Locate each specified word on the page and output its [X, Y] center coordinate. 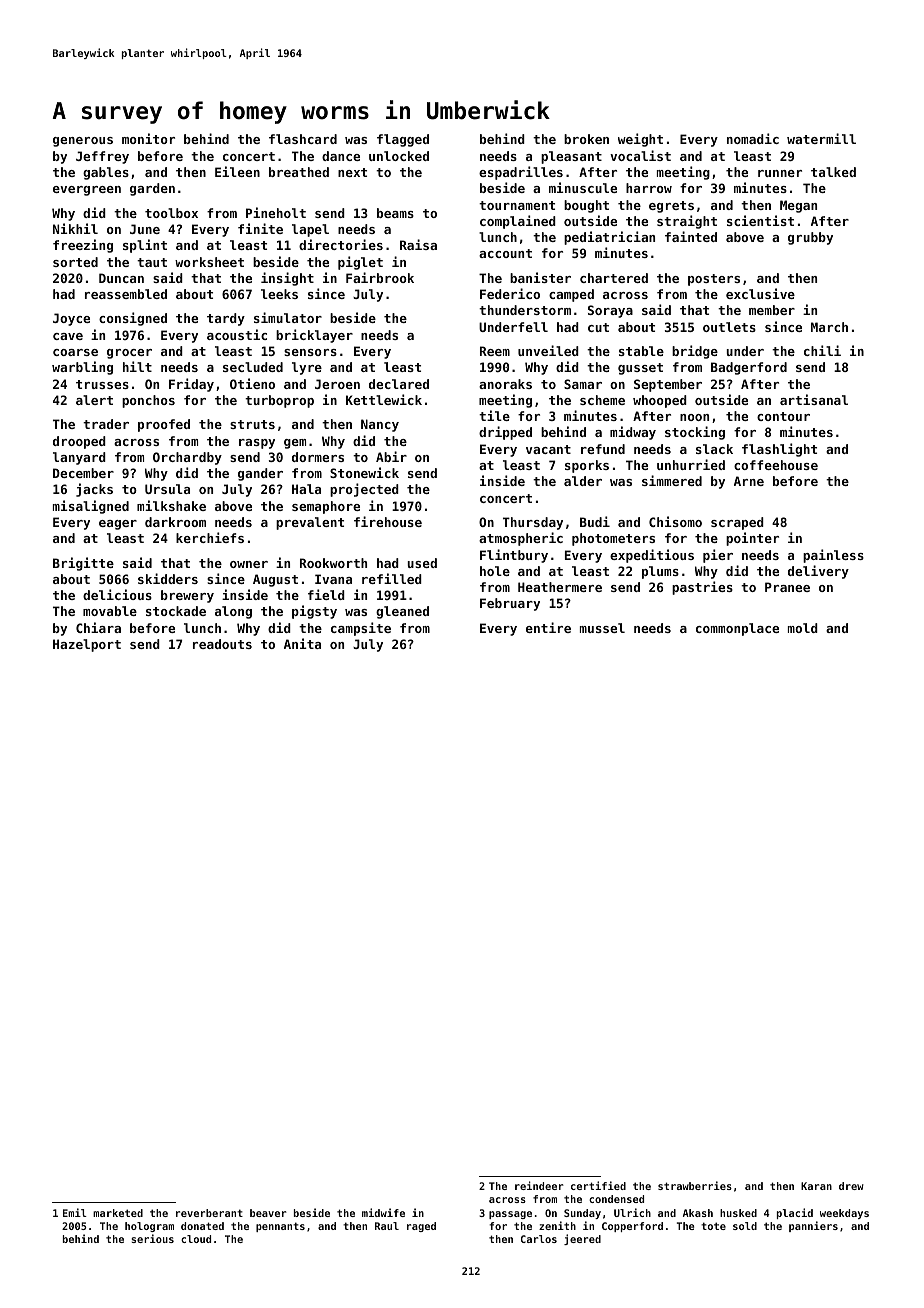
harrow [649, 188]
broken [586, 139]
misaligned [91, 507]
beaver [268, 1213]
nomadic [753, 138]
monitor [148, 138]
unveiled [548, 350]
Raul [387, 1226]
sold [745, 1226]
